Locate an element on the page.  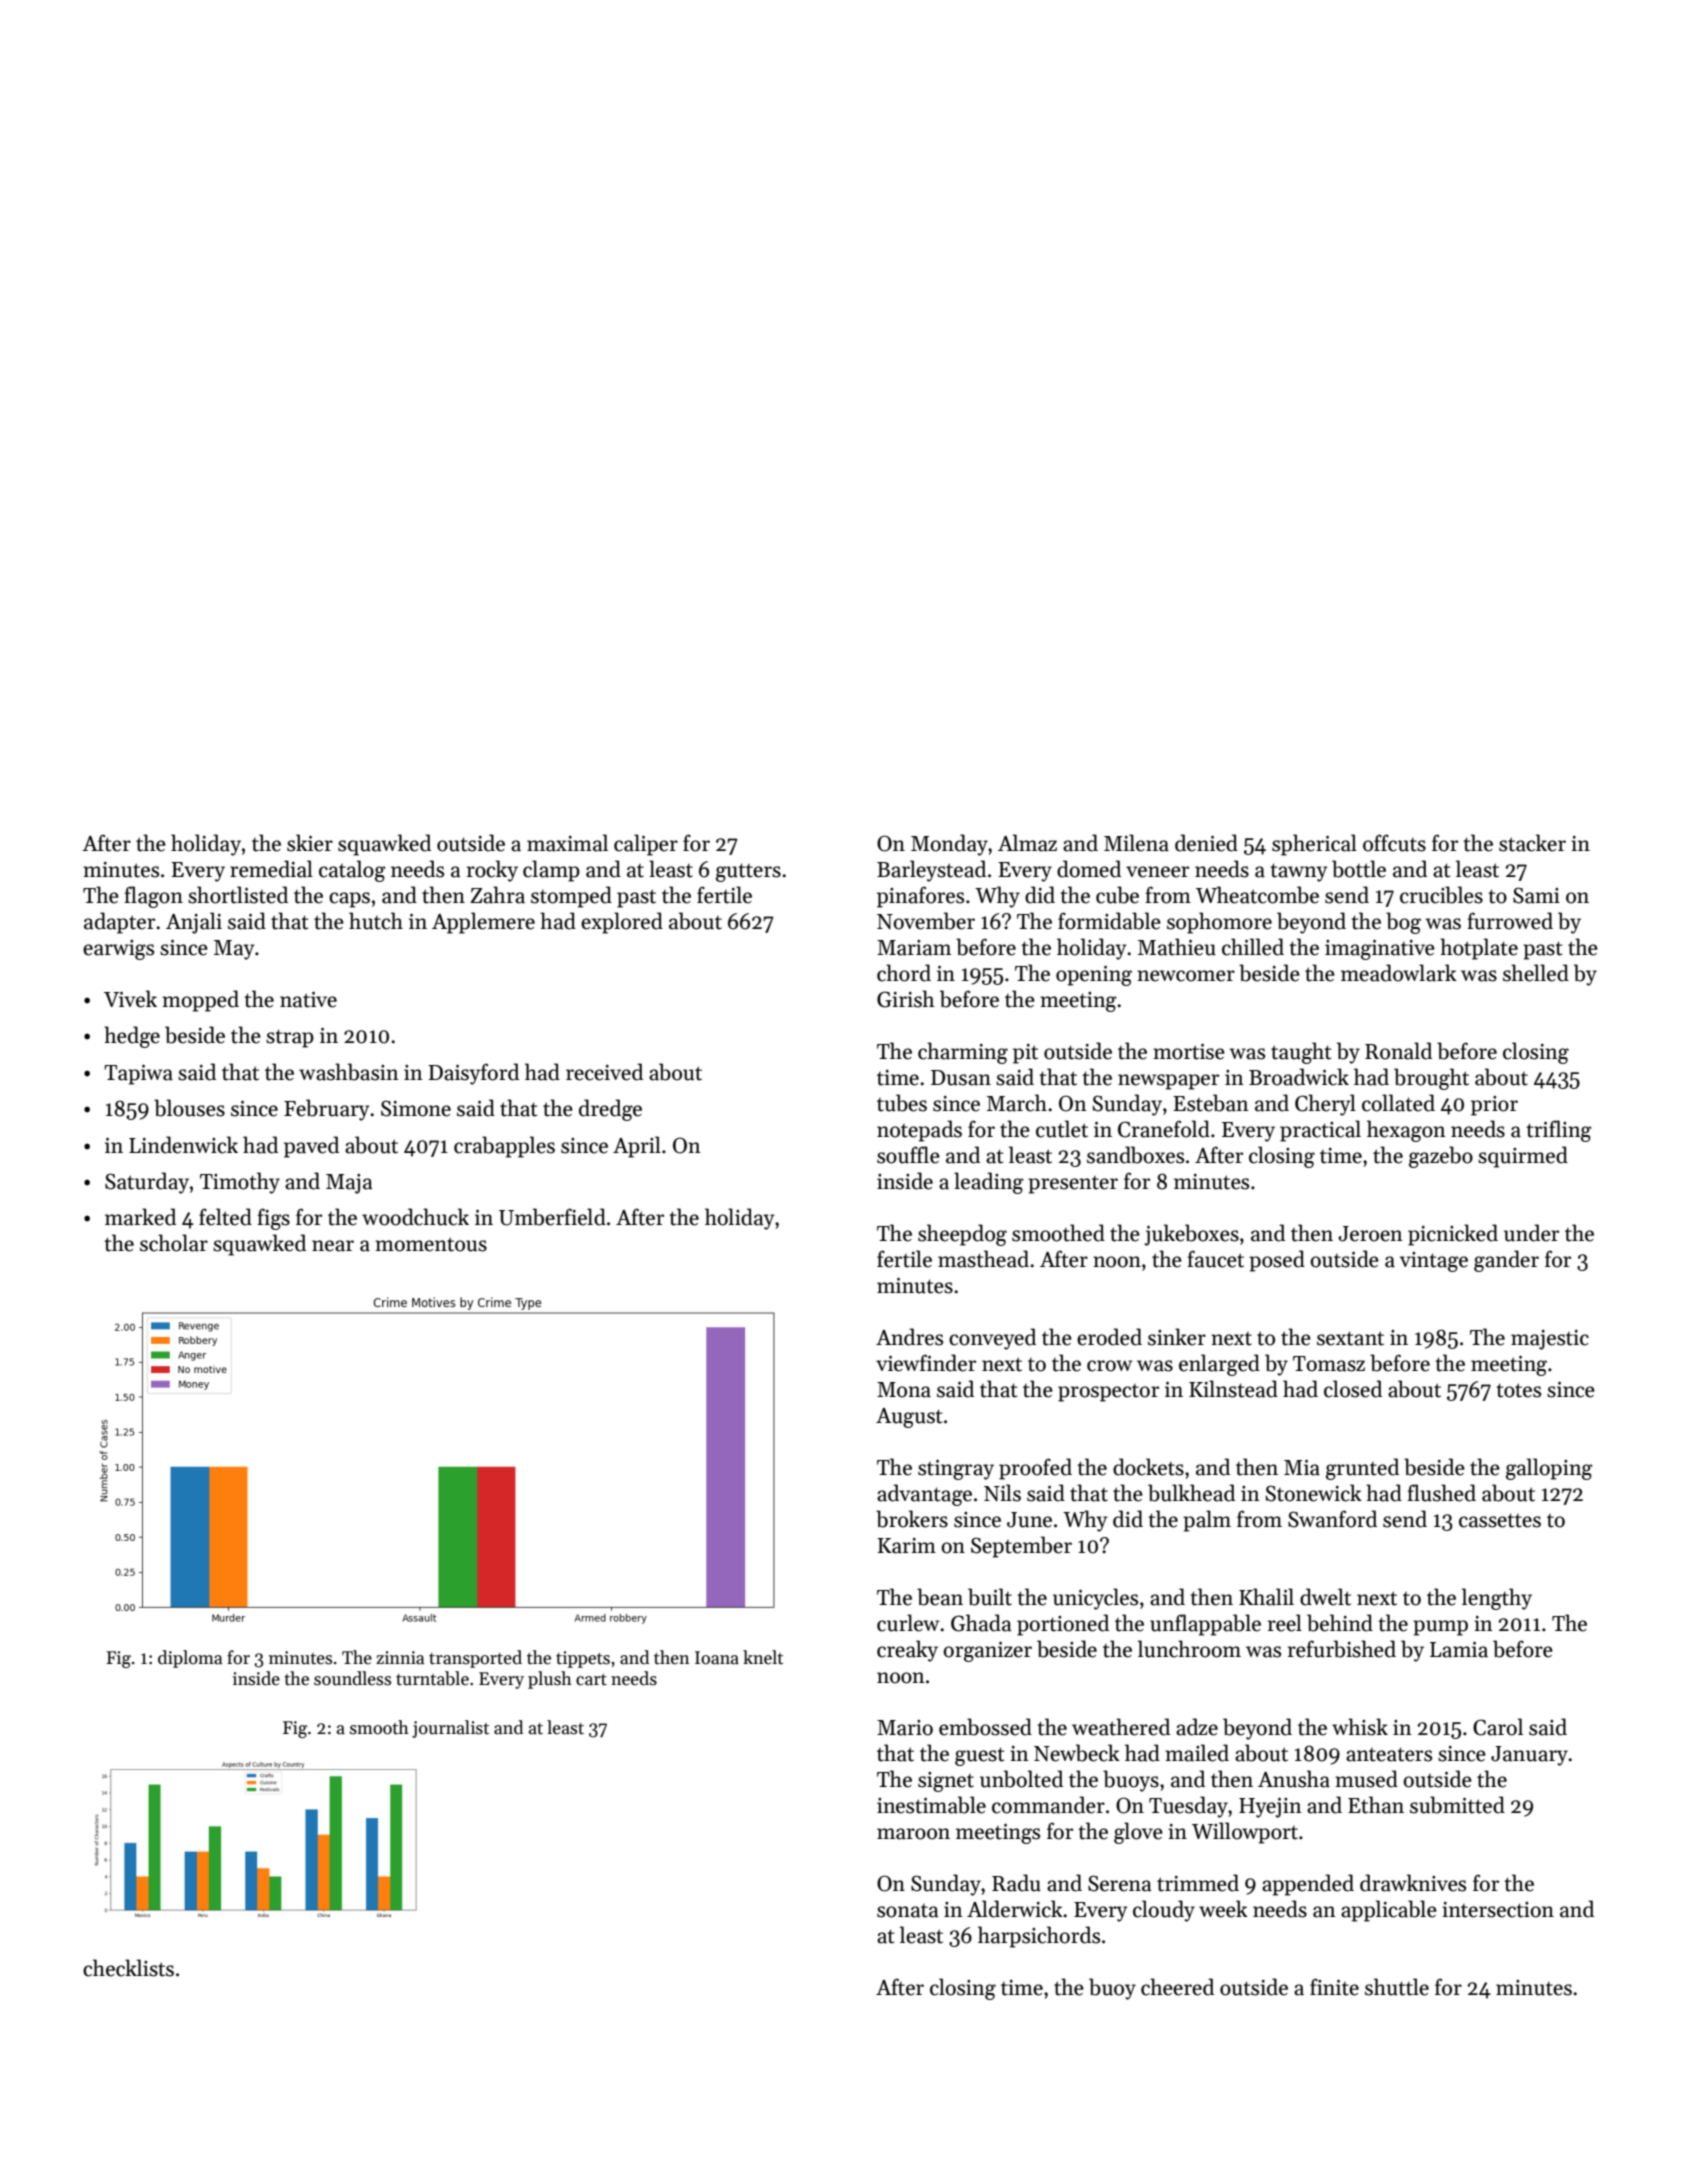
drawknives is located at coordinates (1413, 1883).
